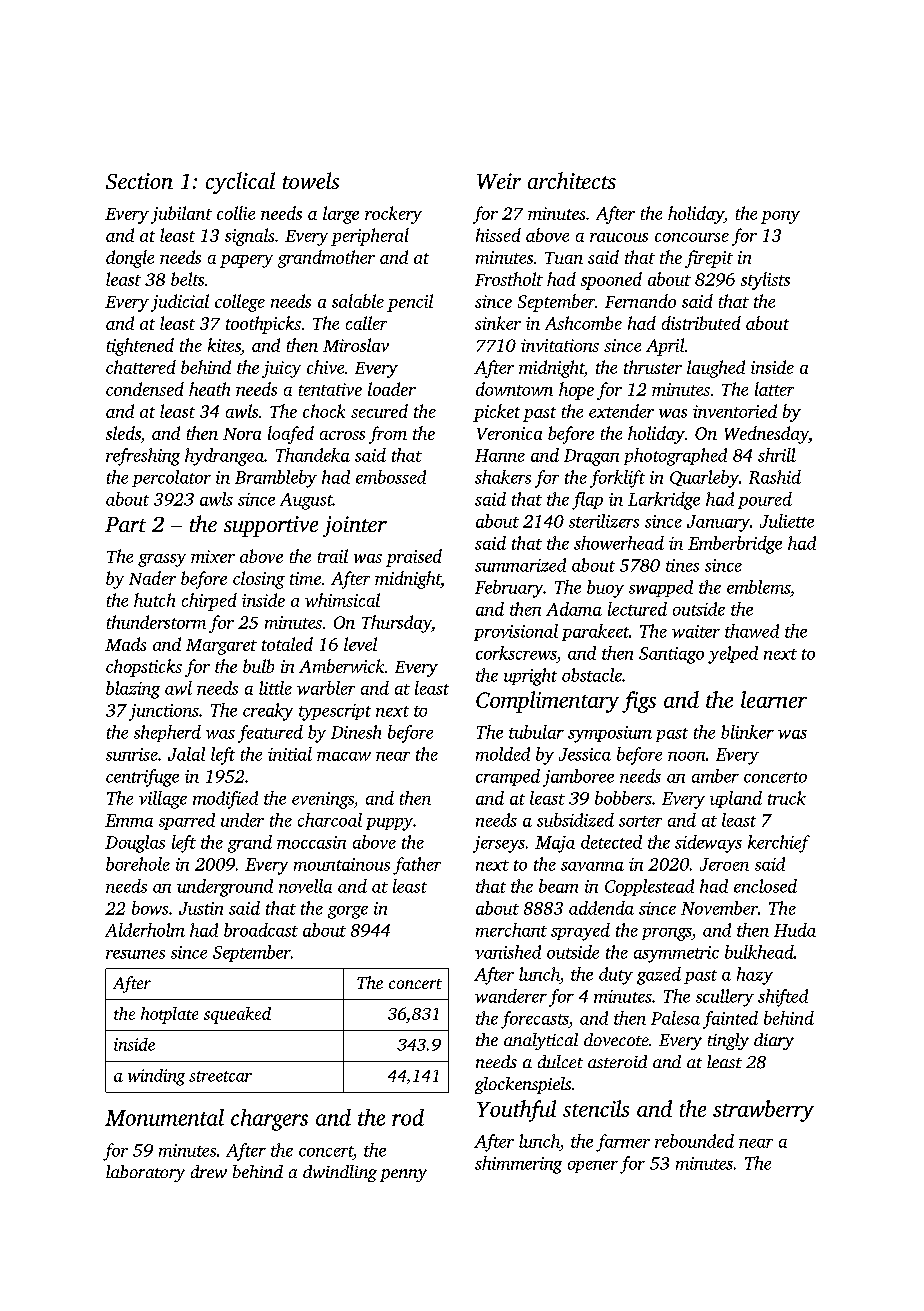 The width and height of the page is (924, 1311). I want to click on cramped, so click(508, 777).
